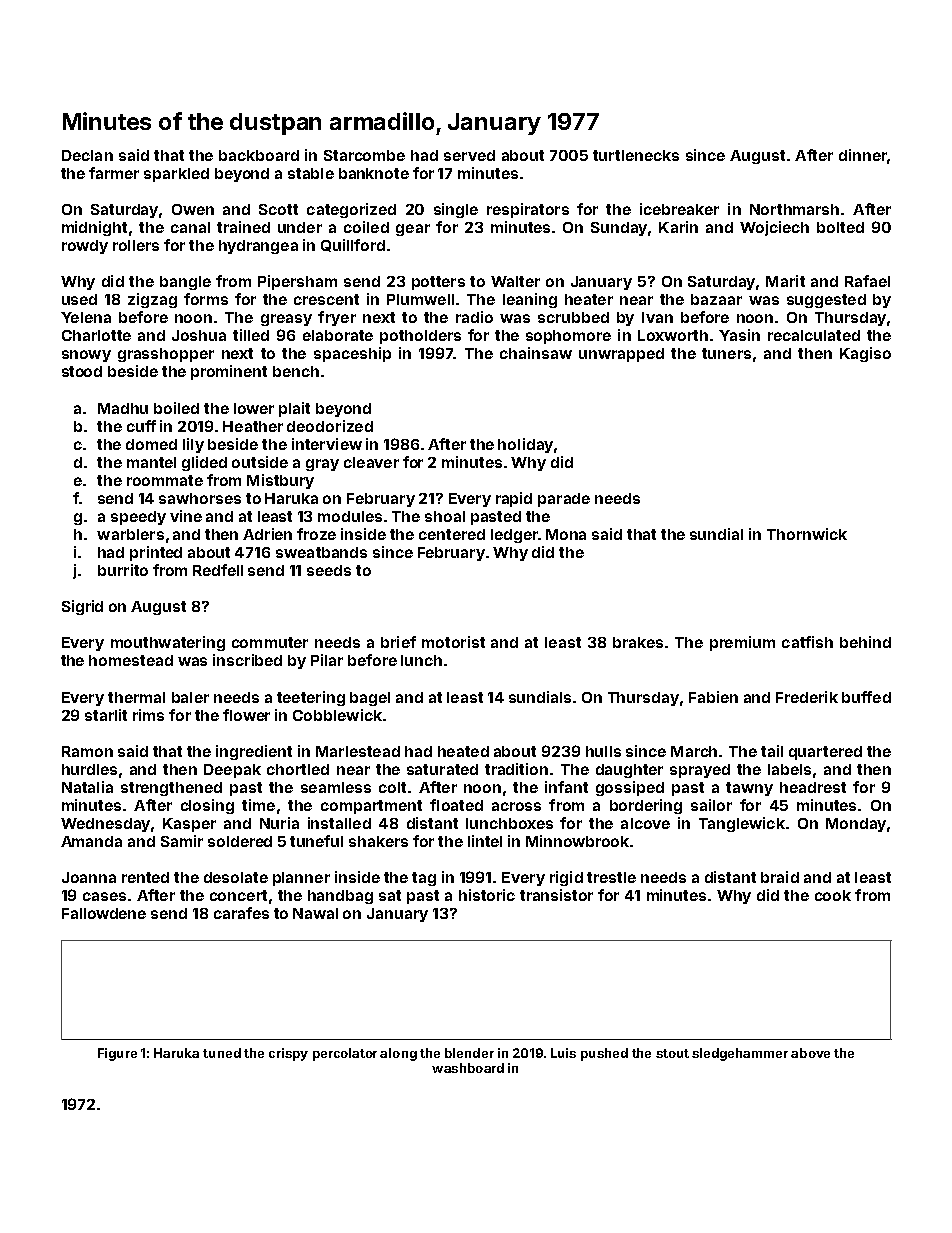 This image has width=952, height=1233. I want to click on Minnowbrook, so click(577, 841).
